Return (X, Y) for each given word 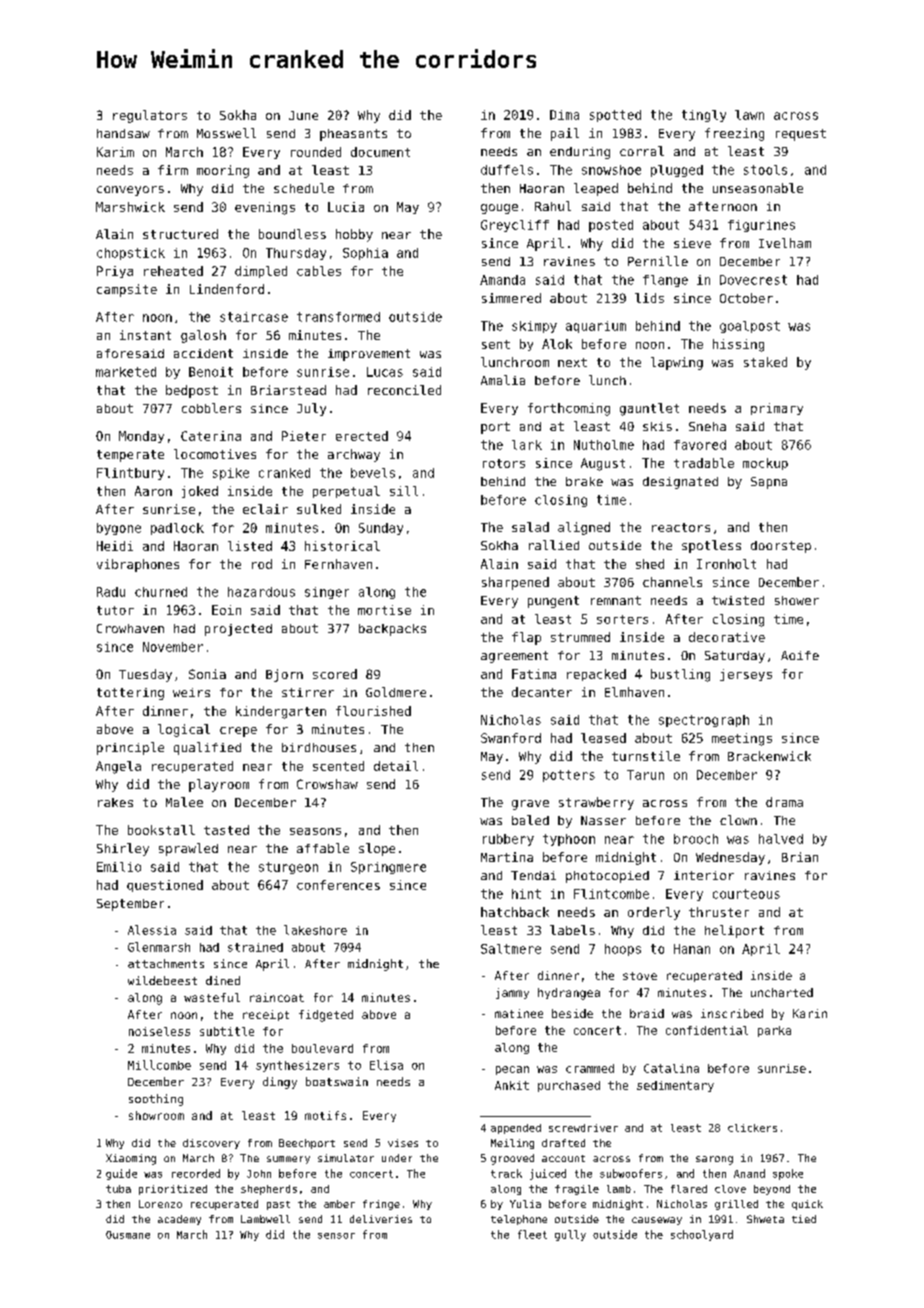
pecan (512, 1070)
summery (288, 1160)
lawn (749, 115)
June (303, 115)
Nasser (603, 820)
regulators (150, 116)
